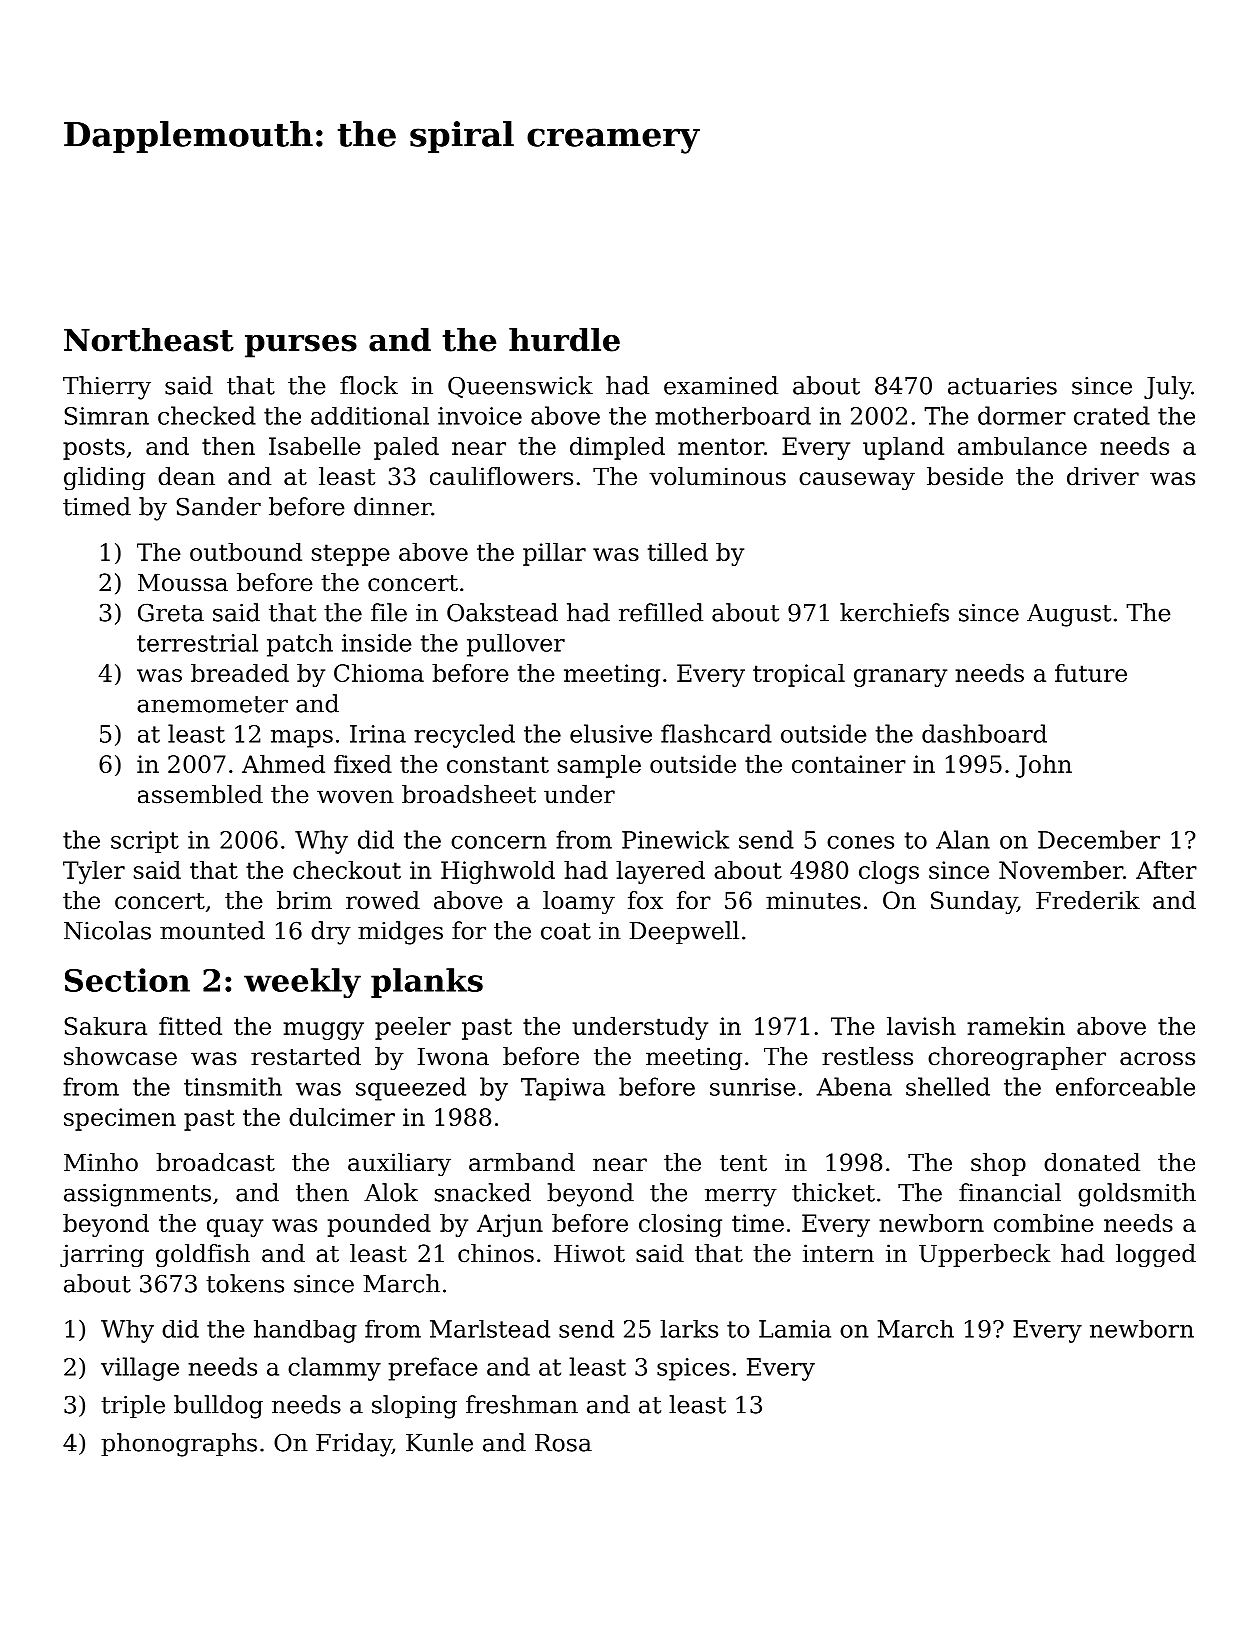  I want to click on Upperbeck, so click(985, 1255).
